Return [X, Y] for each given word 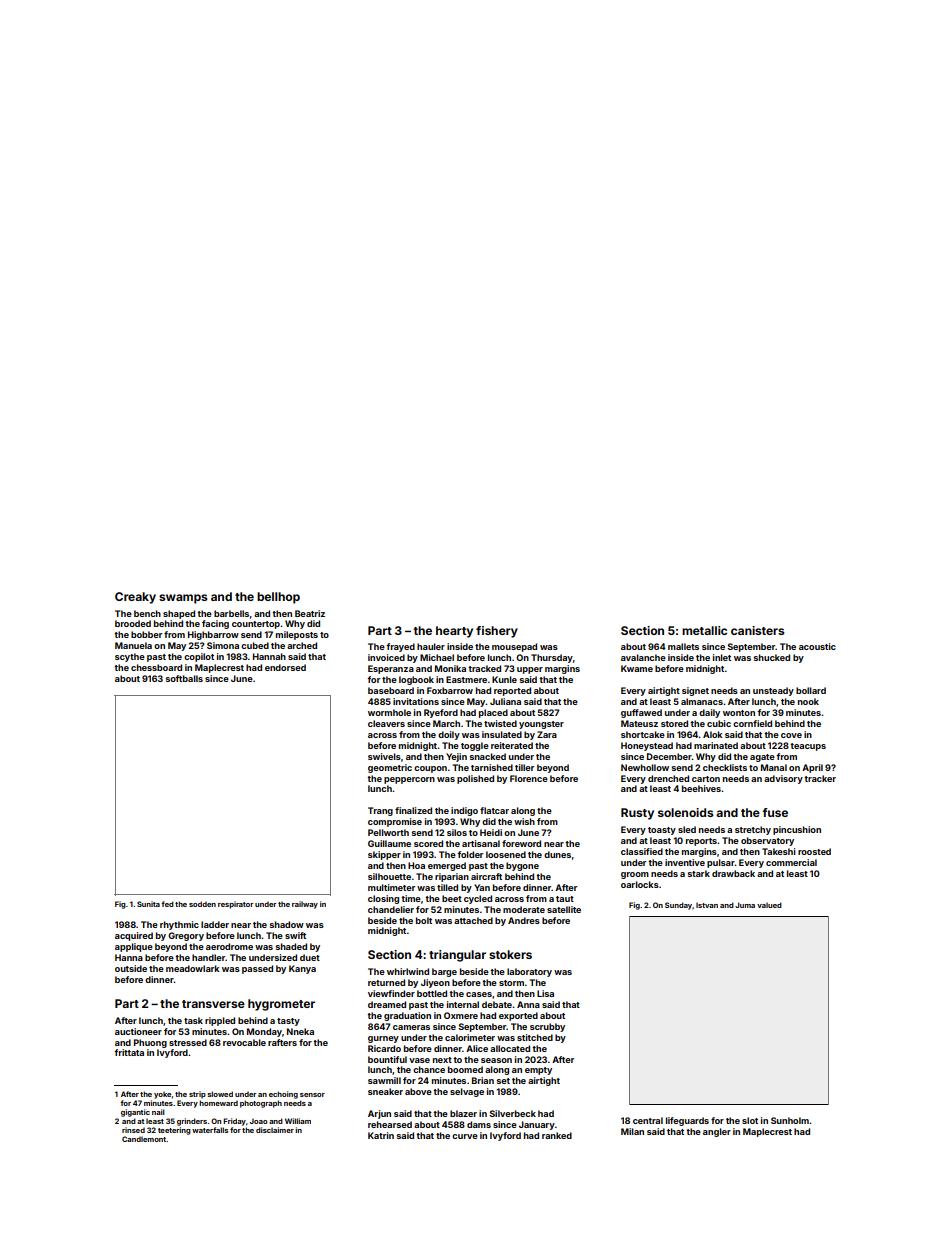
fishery [497, 632]
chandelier [391, 909]
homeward [218, 1103]
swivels [384, 756]
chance [429, 1069]
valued [769, 905]
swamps [183, 599]
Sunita [148, 904]
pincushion [797, 830]
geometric [390, 768]
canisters [757, 630]
